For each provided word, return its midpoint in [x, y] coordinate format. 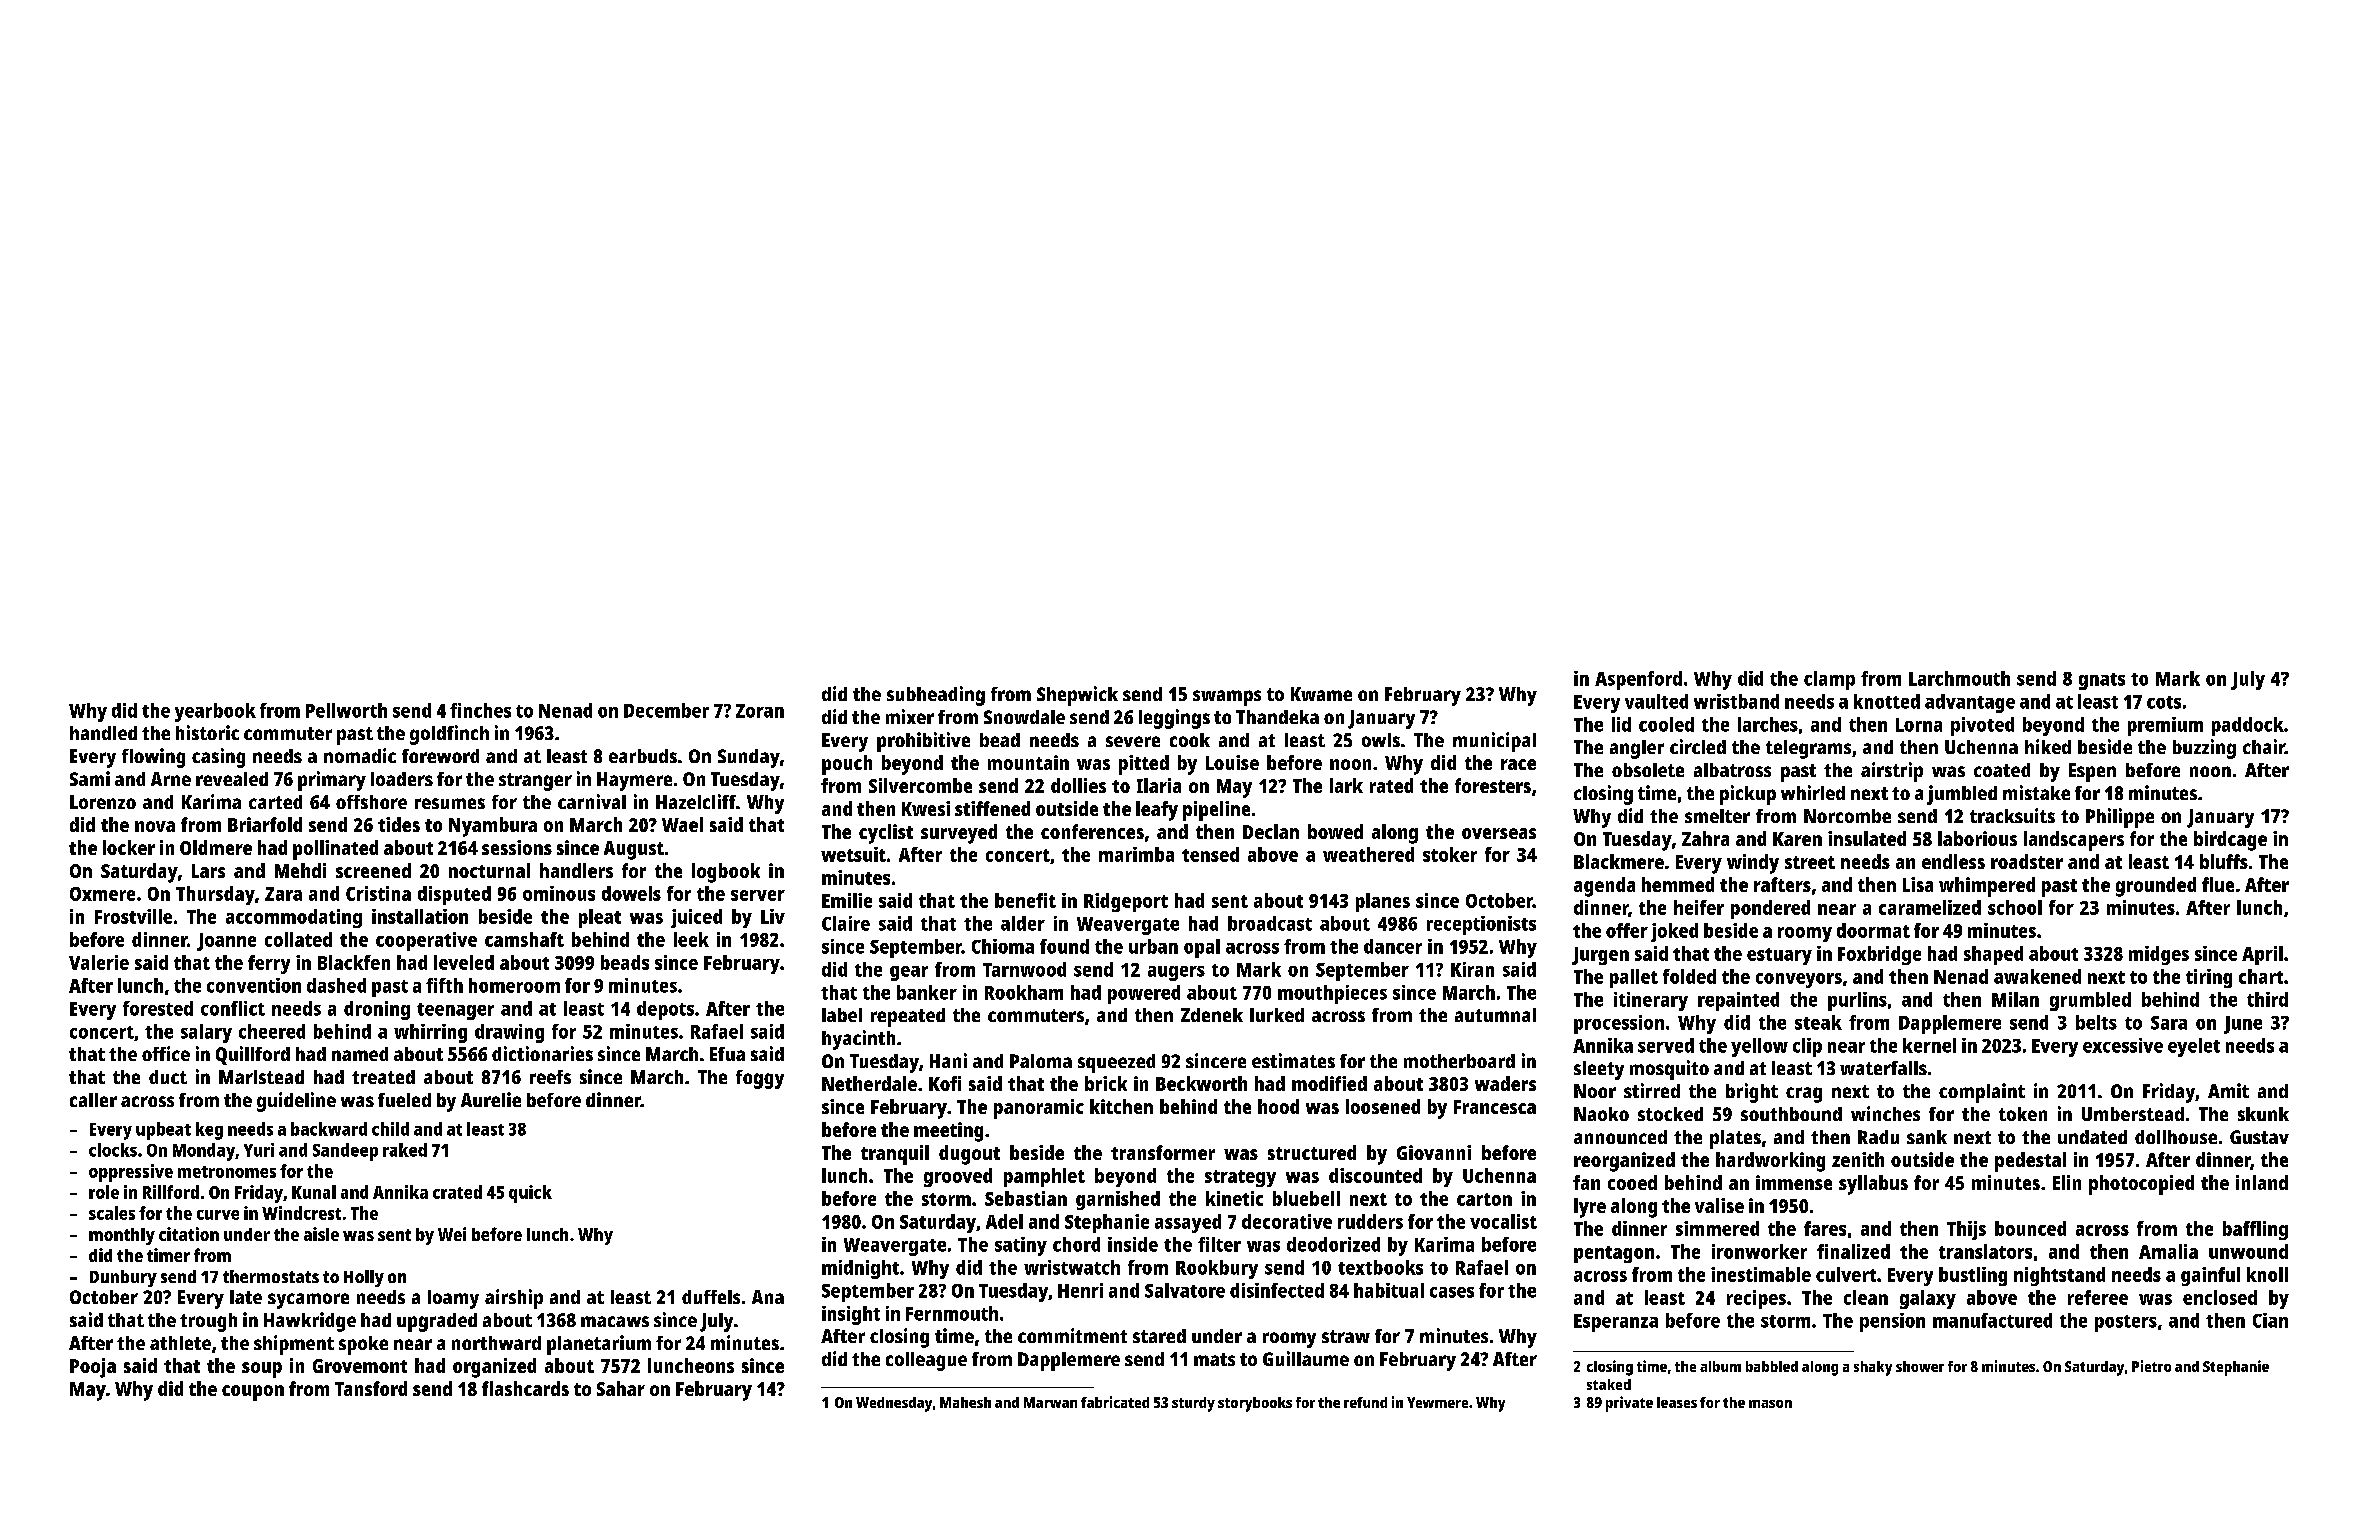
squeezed [1116, 1063]
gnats [2102, 681]
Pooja [93, 1368]
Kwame [1321, 694]
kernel [1929, 1045]
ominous [559, 893]
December [666, 710]
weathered [1368, 854]
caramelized [1930, 907]
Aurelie [491, 1099]
